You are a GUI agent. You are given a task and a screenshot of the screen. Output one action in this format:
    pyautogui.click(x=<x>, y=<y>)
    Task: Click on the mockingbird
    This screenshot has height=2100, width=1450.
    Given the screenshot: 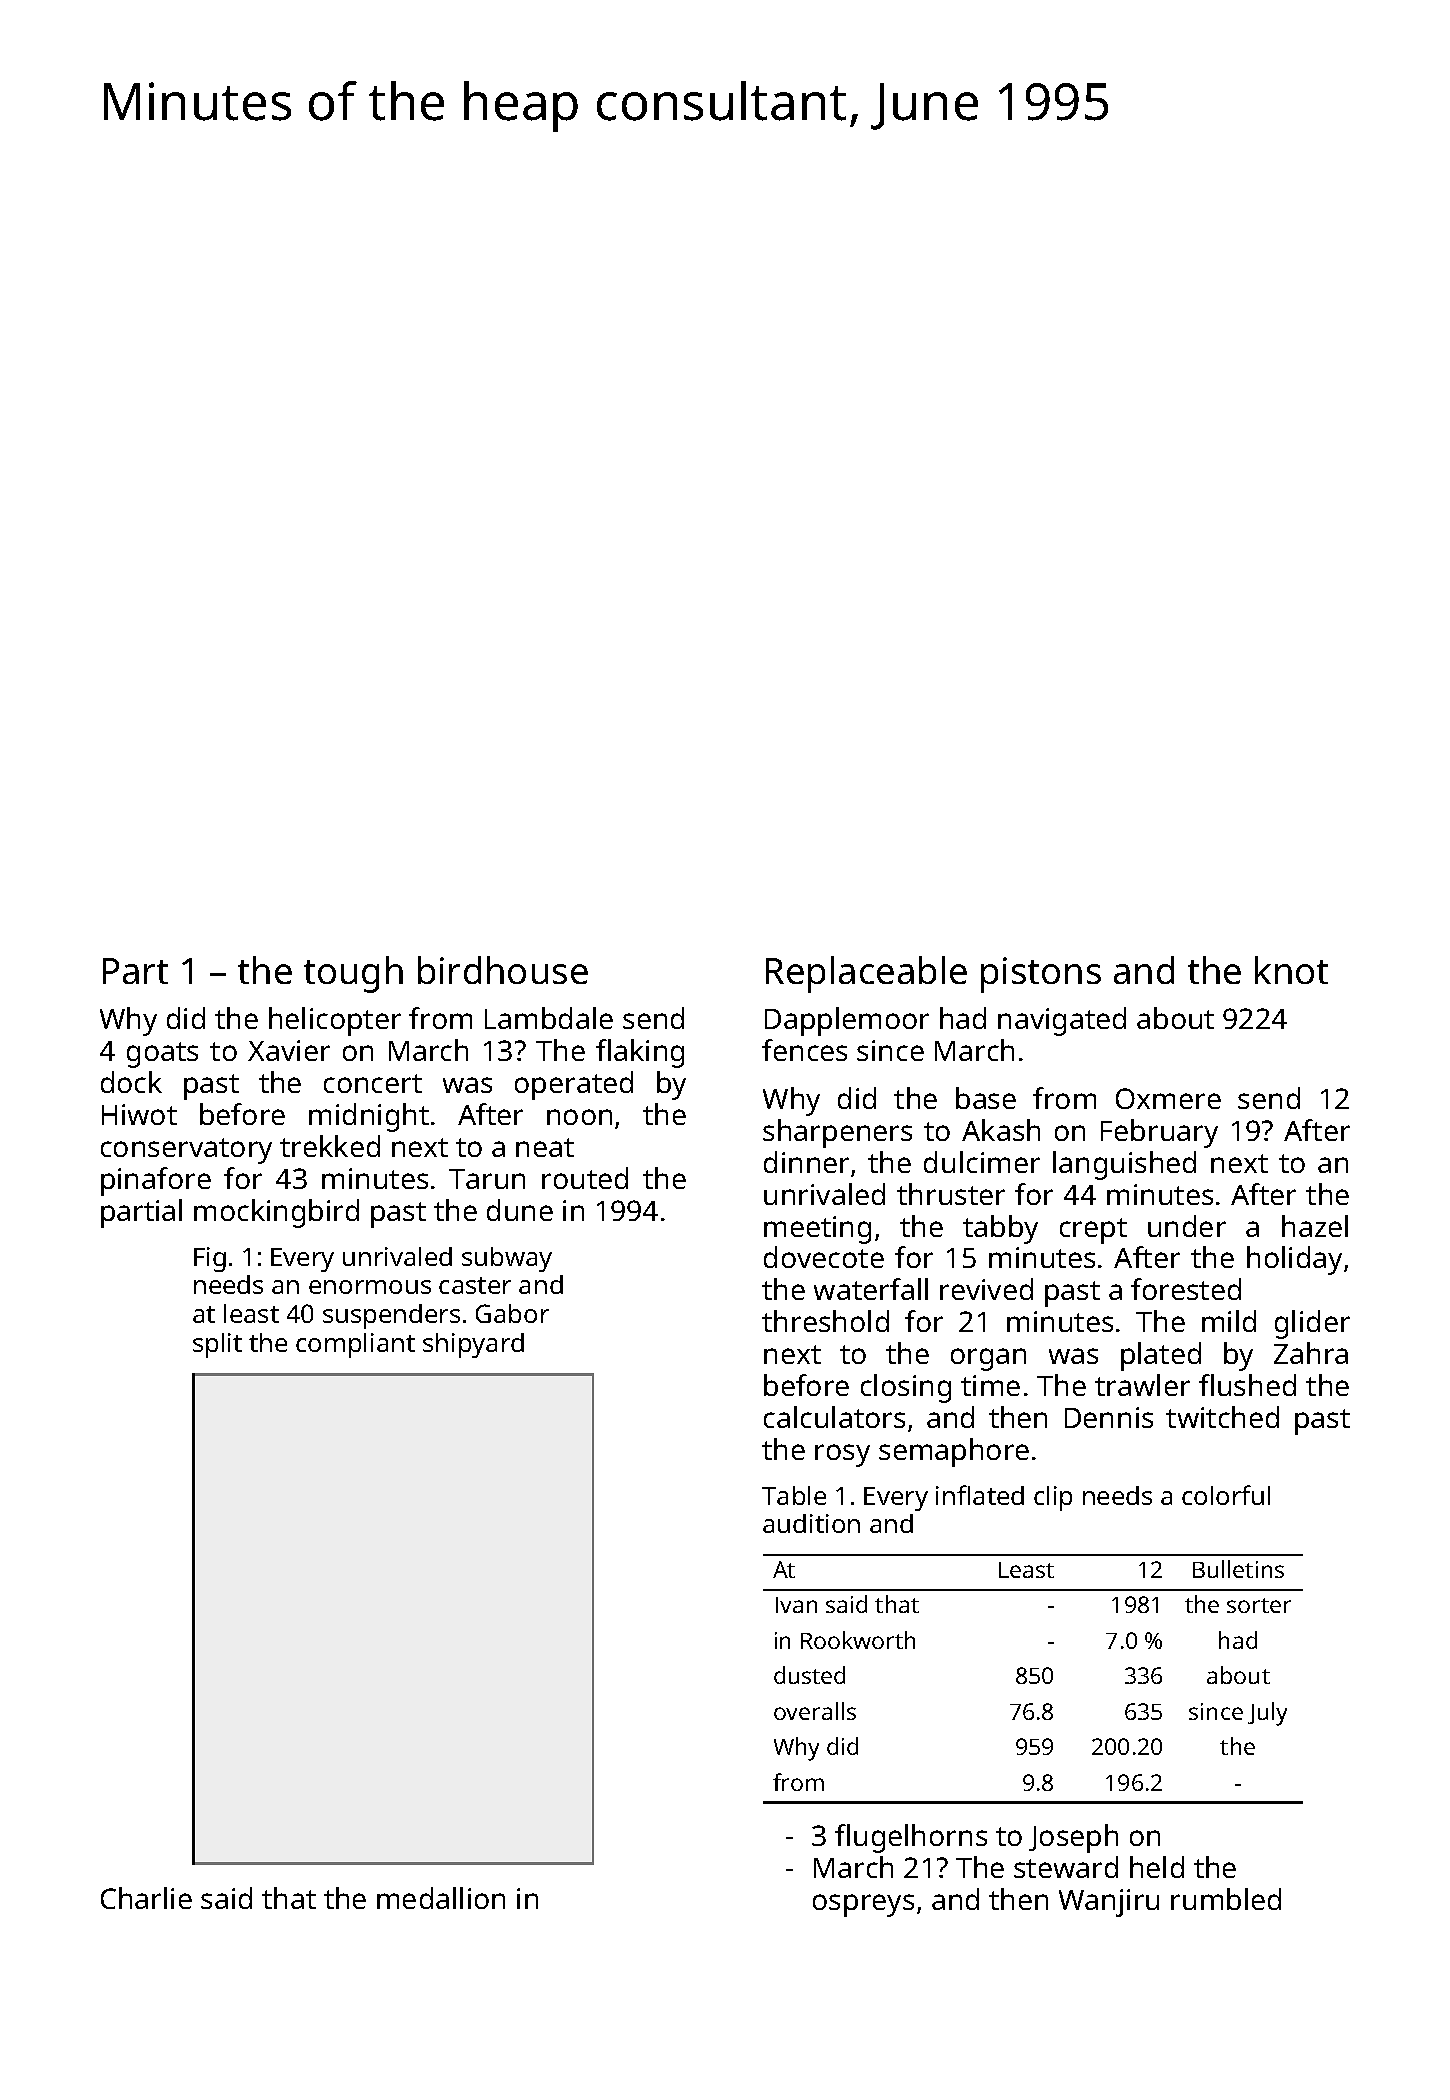 What is the action you would take?
    pyautogui.click(x=276, y=1213)
